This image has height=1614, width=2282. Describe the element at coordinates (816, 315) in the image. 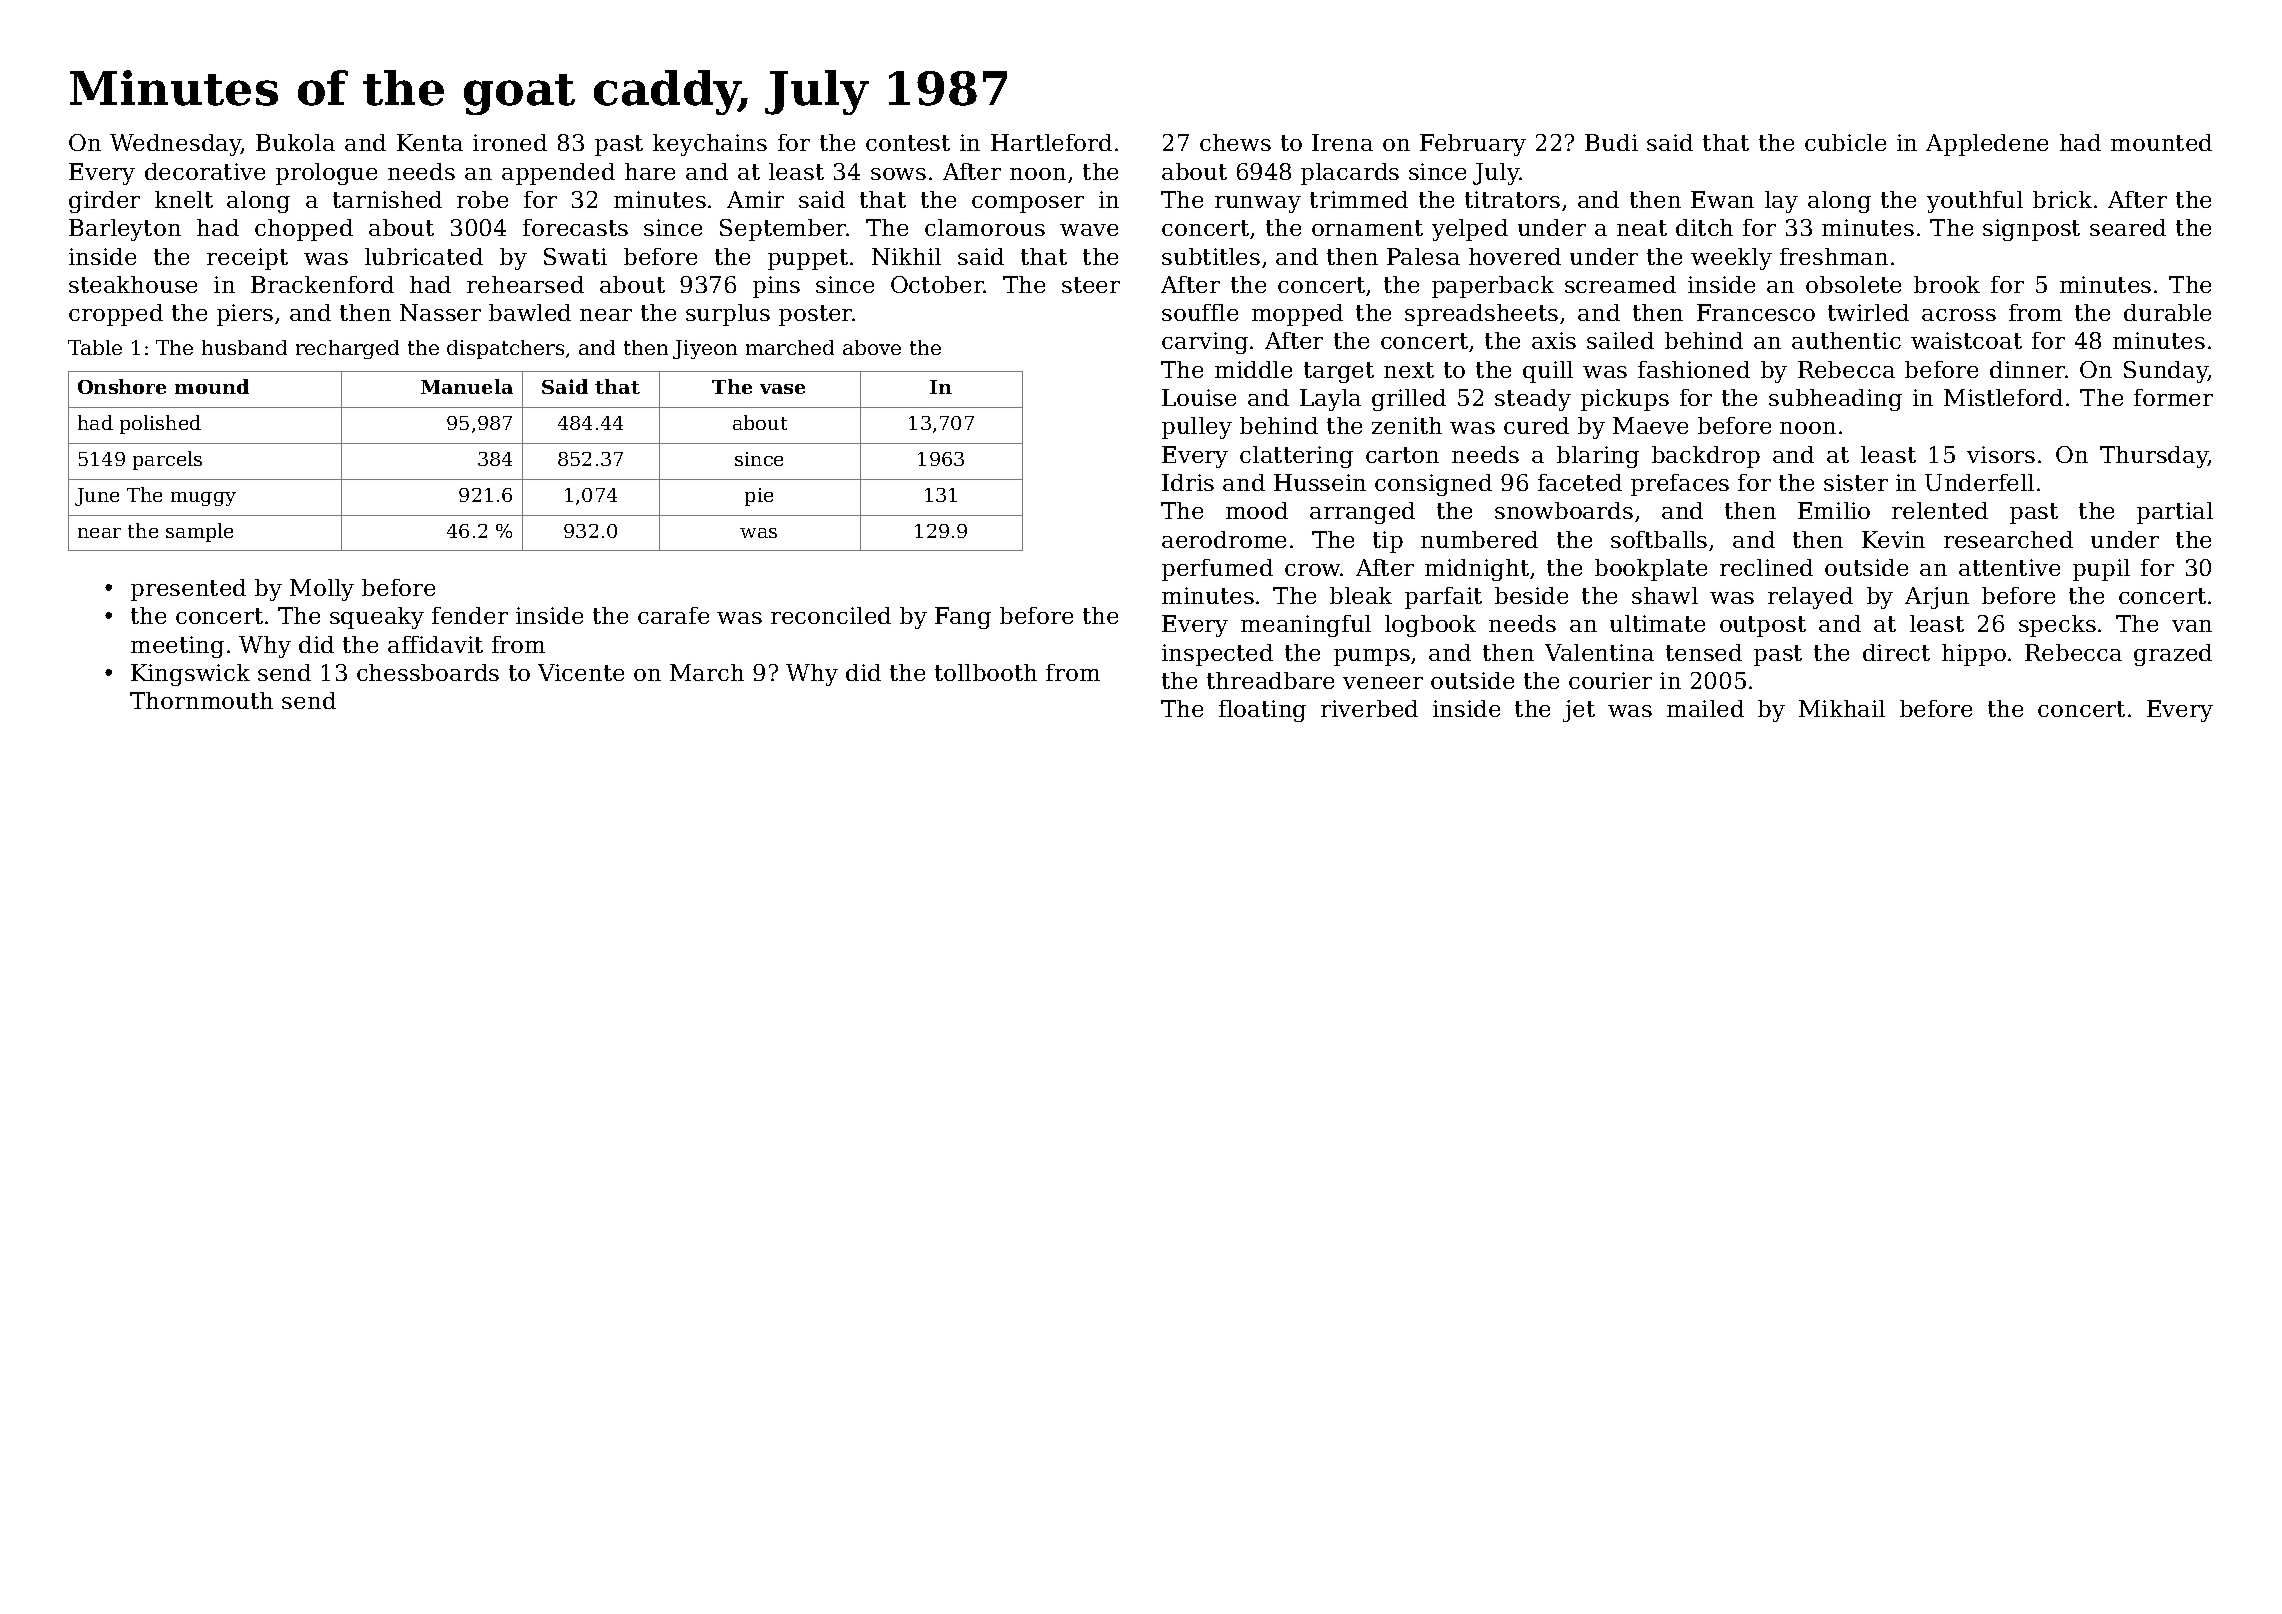

I see `poster` at that location.
